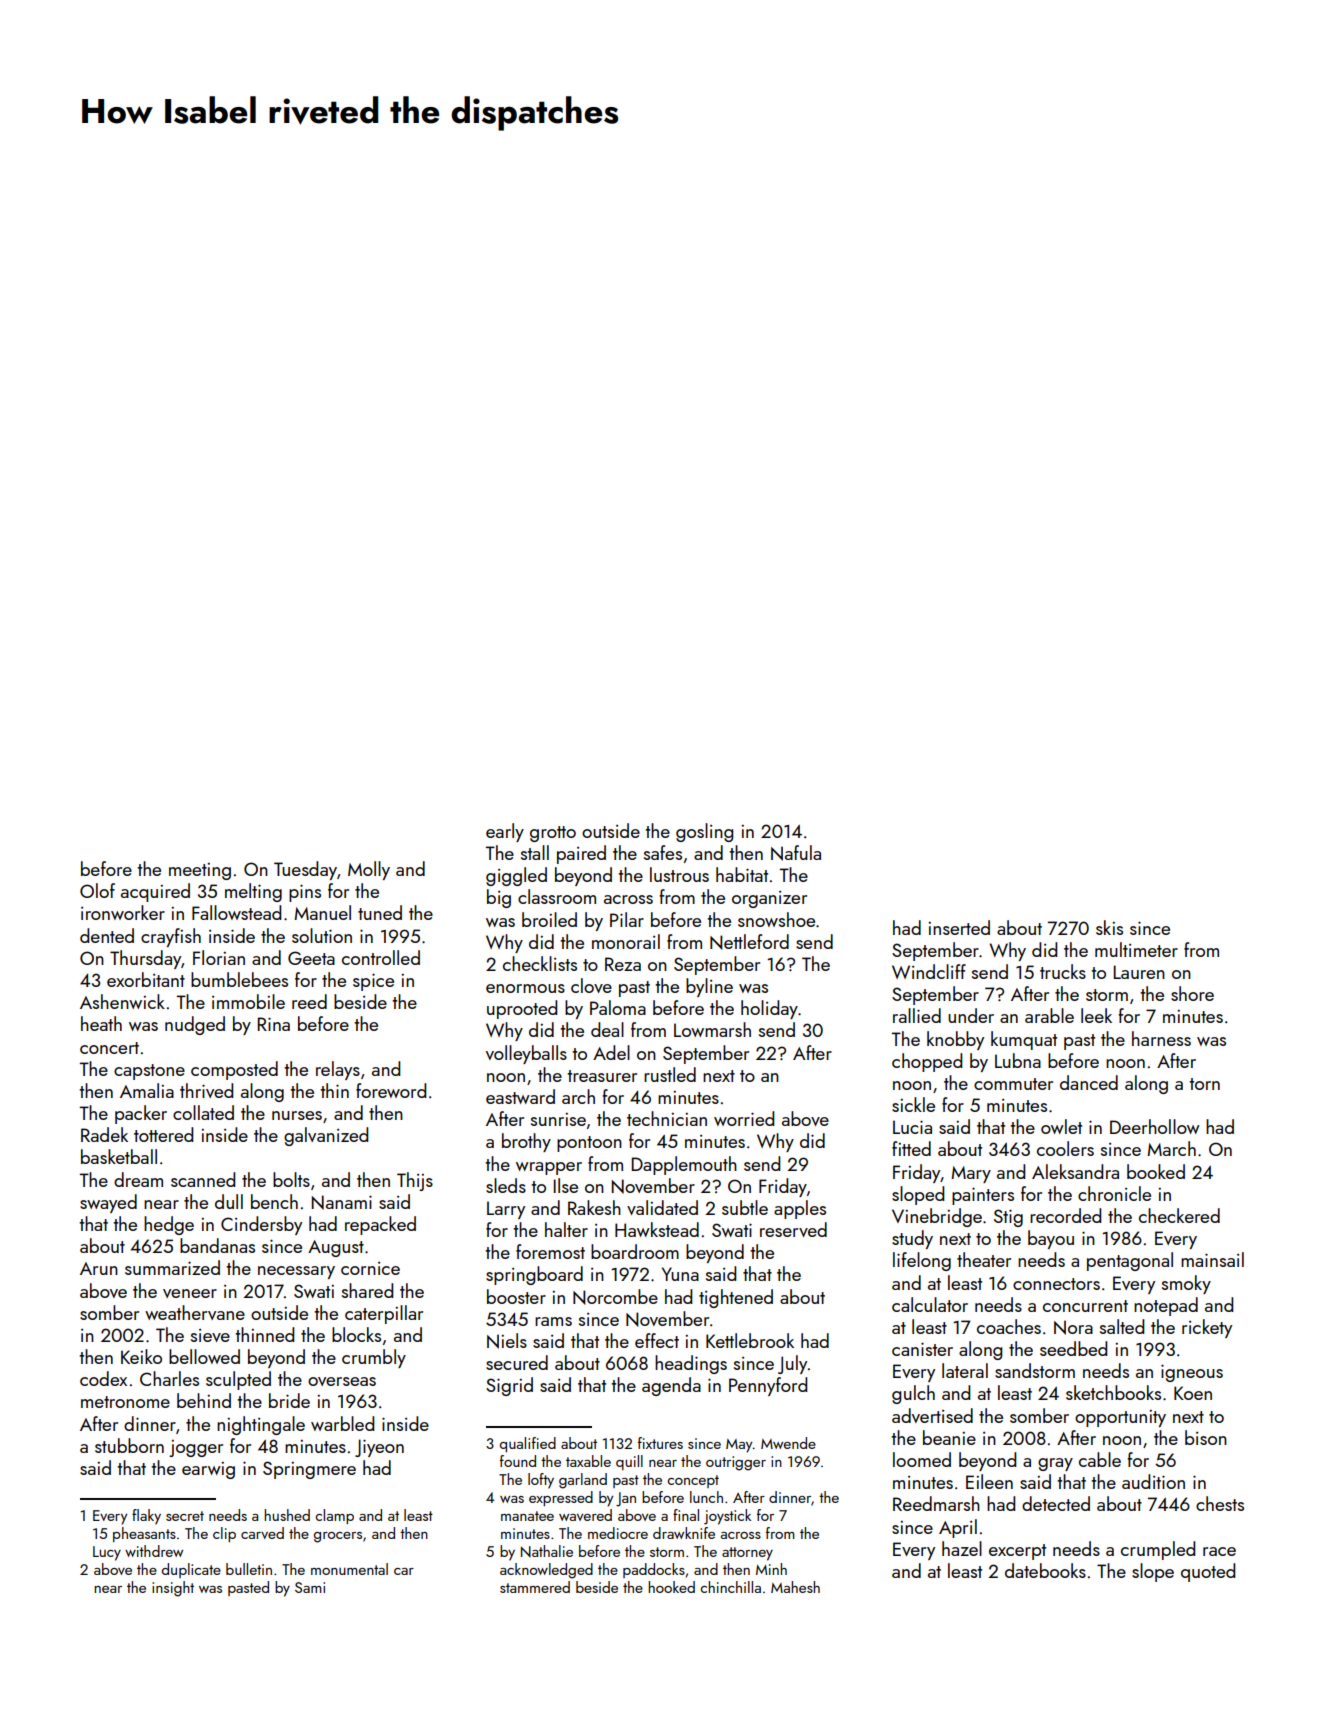  What do you see at coordinates (553, 834) in the screenshot?
I see `grotto` at bounding box center [553, 834].
